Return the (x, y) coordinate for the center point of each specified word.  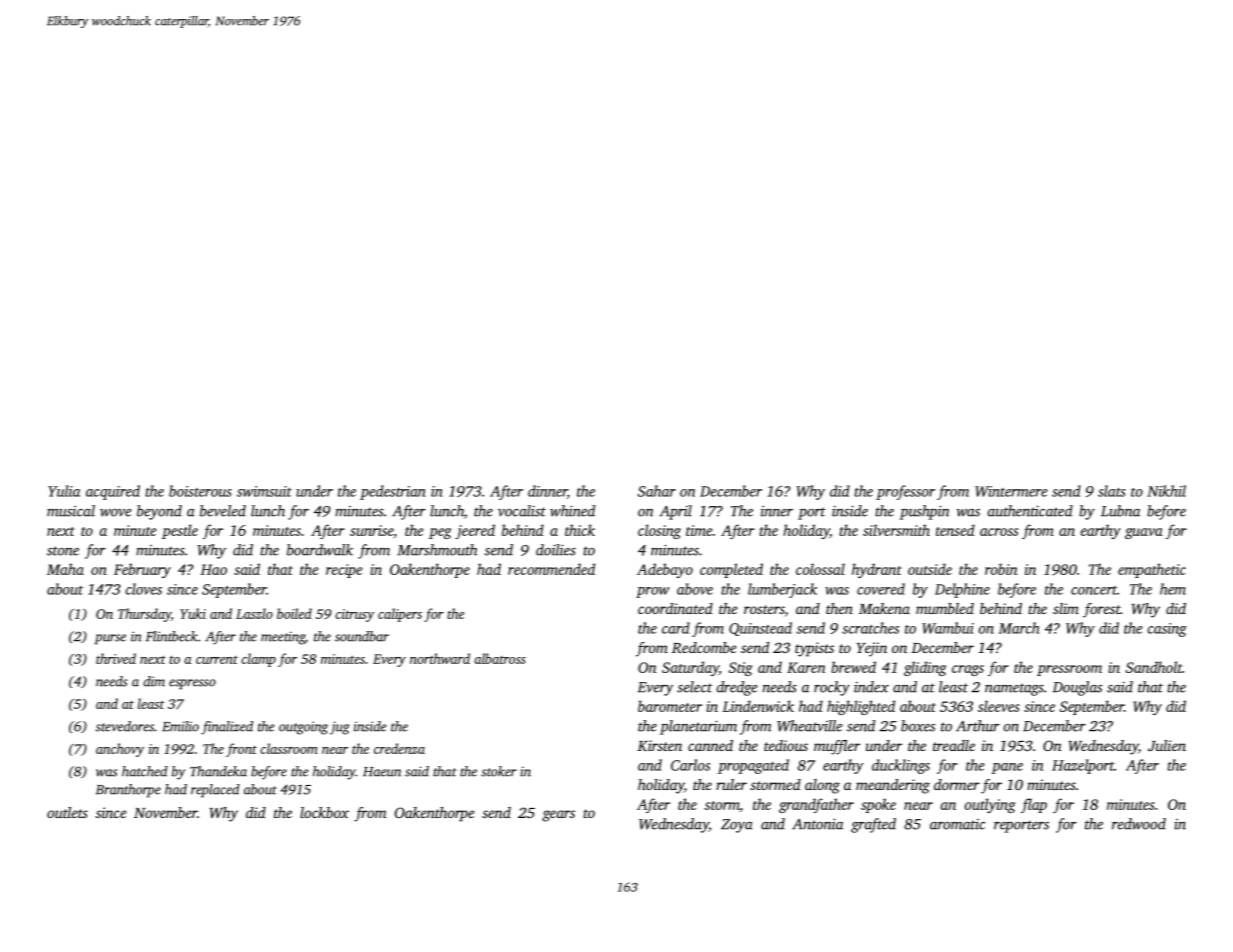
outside (930, 569)
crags (968, 670)
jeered (475, 531)
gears (558, 816)
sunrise (371, 530)
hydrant (877, 570)
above (695, 589)
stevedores (125, 726)
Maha (65, 569)
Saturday (690, 668)
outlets (67, 812)
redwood (1139, 824)
